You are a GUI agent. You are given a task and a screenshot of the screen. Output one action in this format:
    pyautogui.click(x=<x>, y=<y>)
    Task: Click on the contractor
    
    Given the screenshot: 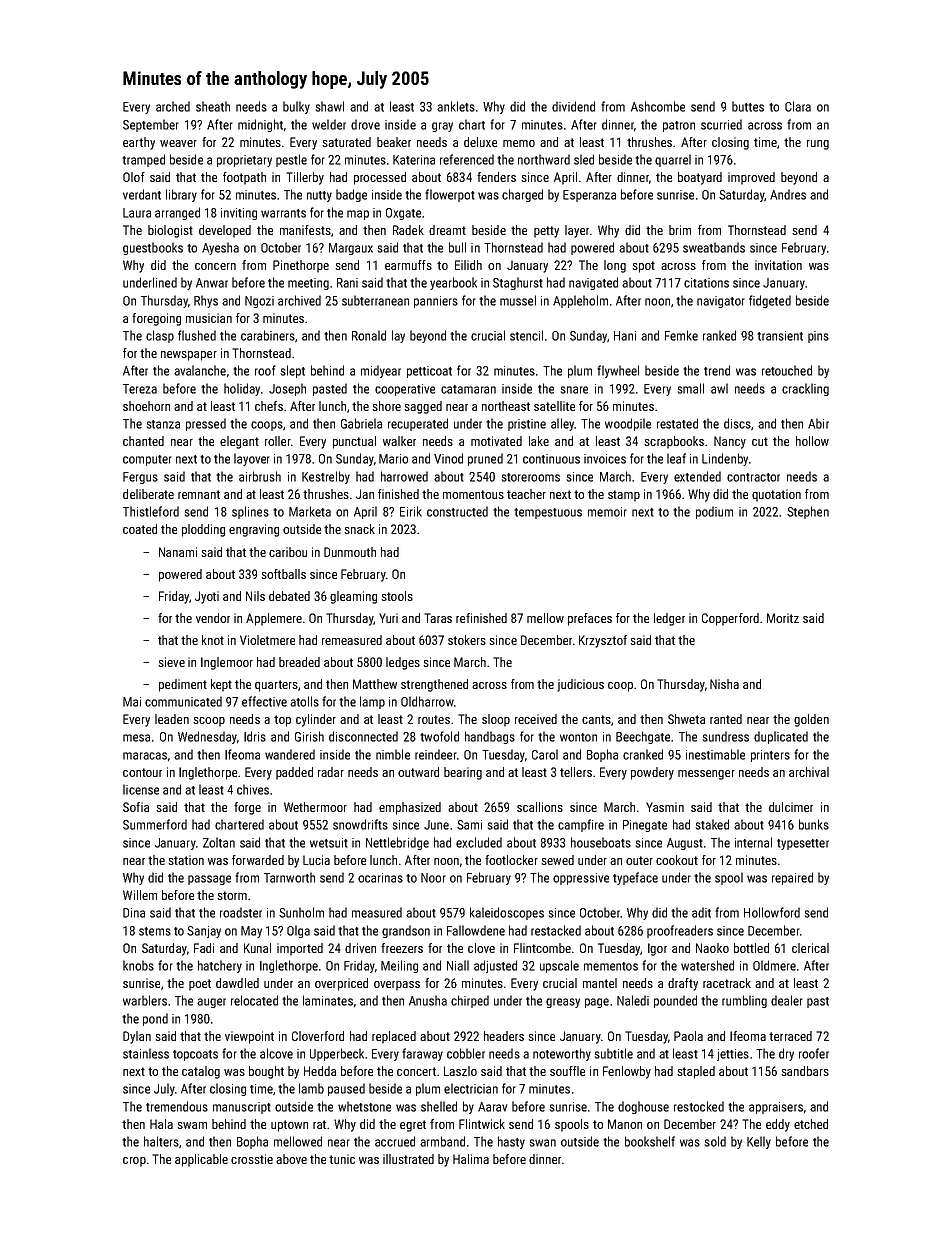 What is the action you would take?
    pyautogui.click(x=753, y=477)
